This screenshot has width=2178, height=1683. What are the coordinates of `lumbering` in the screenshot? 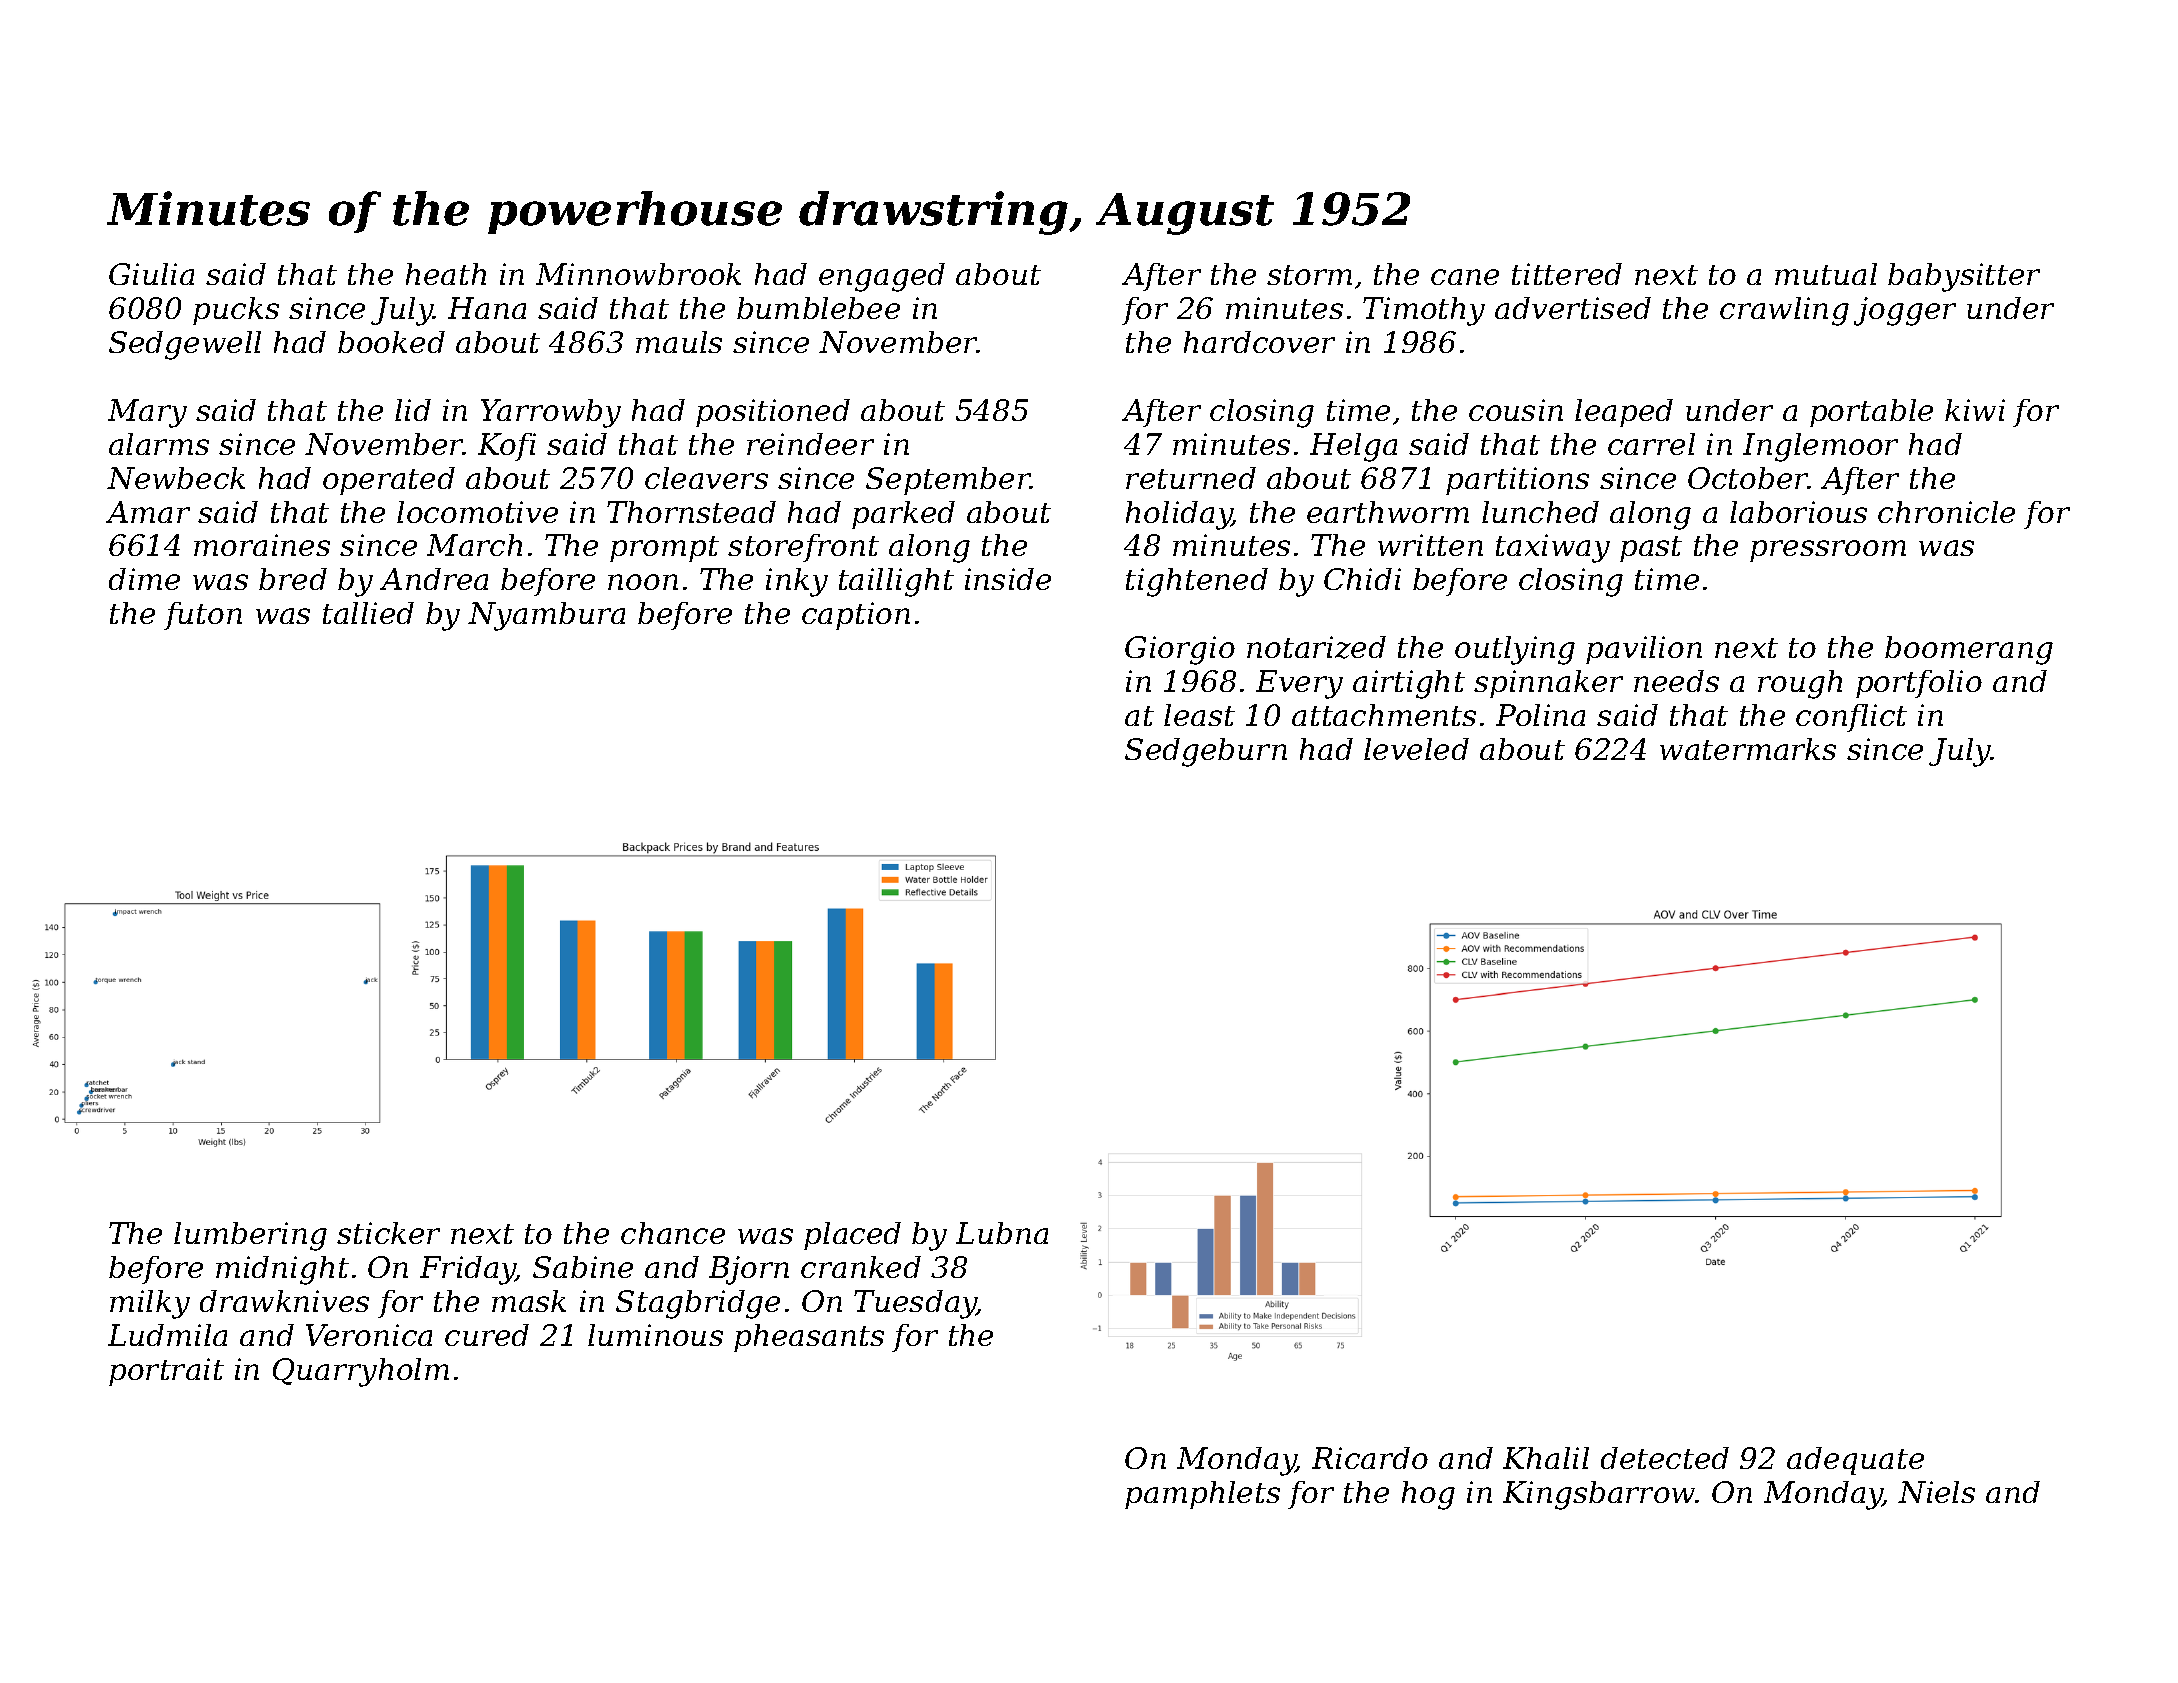 It's located at (250, 1236).
